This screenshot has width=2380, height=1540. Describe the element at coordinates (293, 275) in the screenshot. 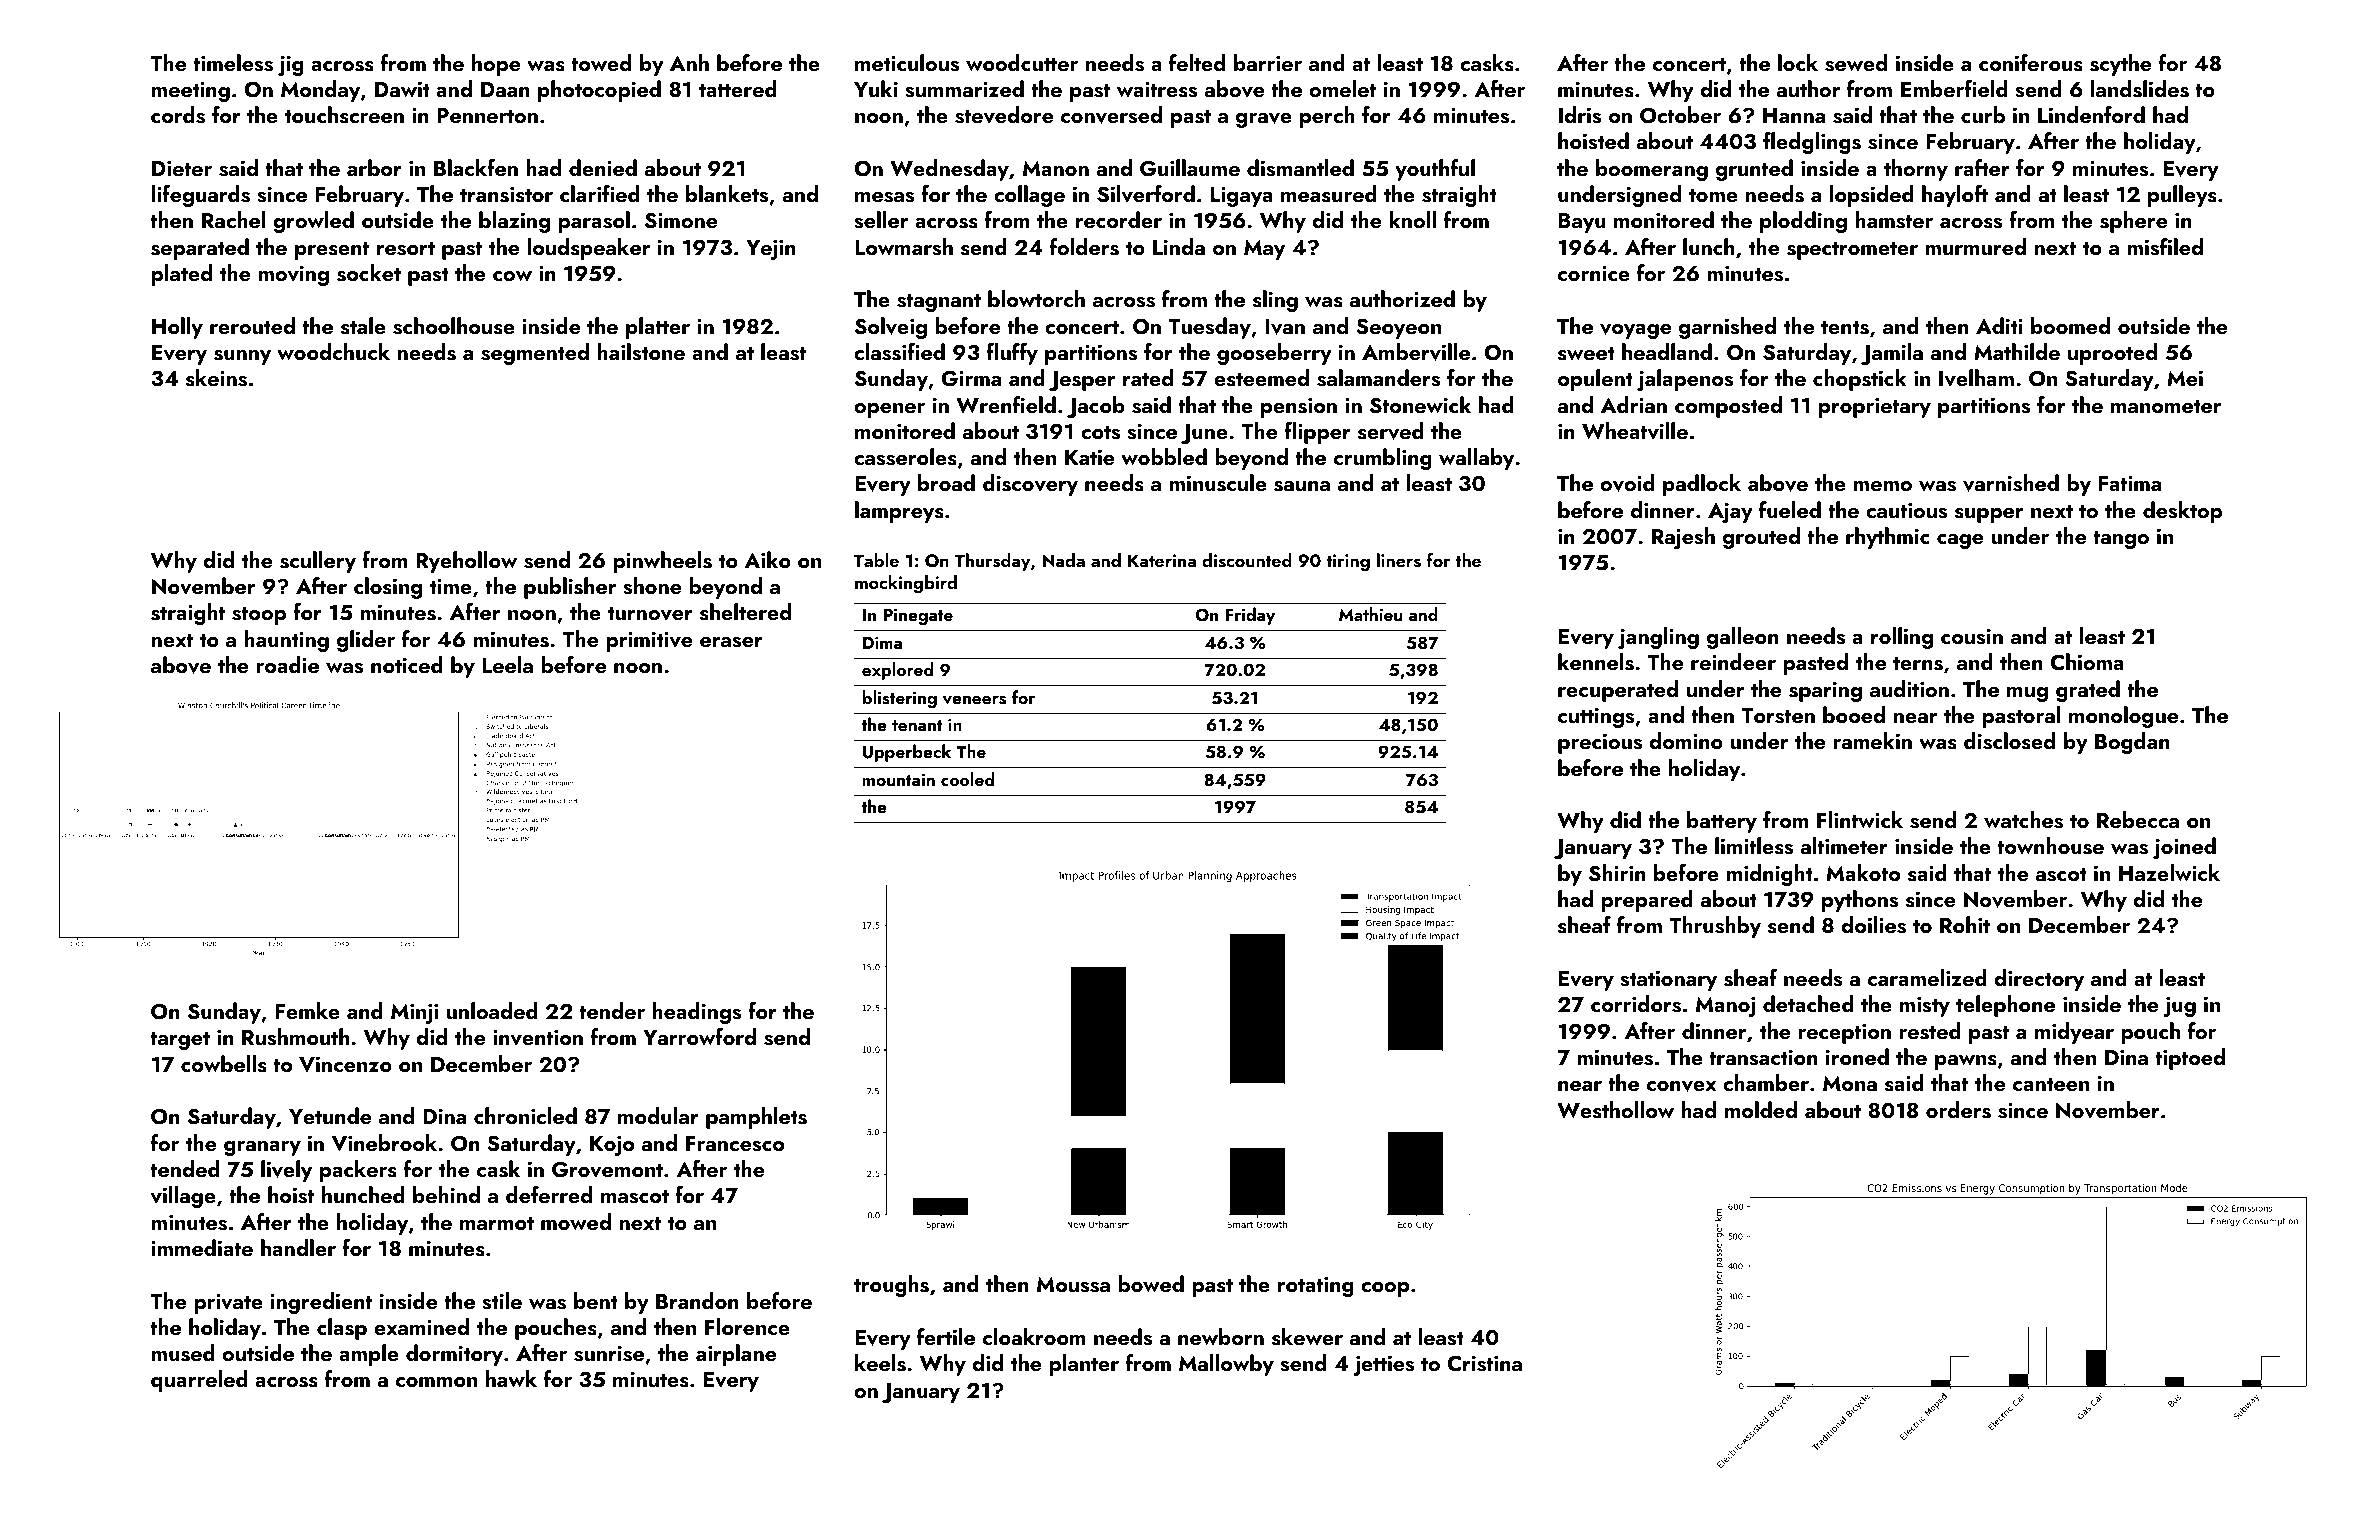

I see `moving` at that location.
